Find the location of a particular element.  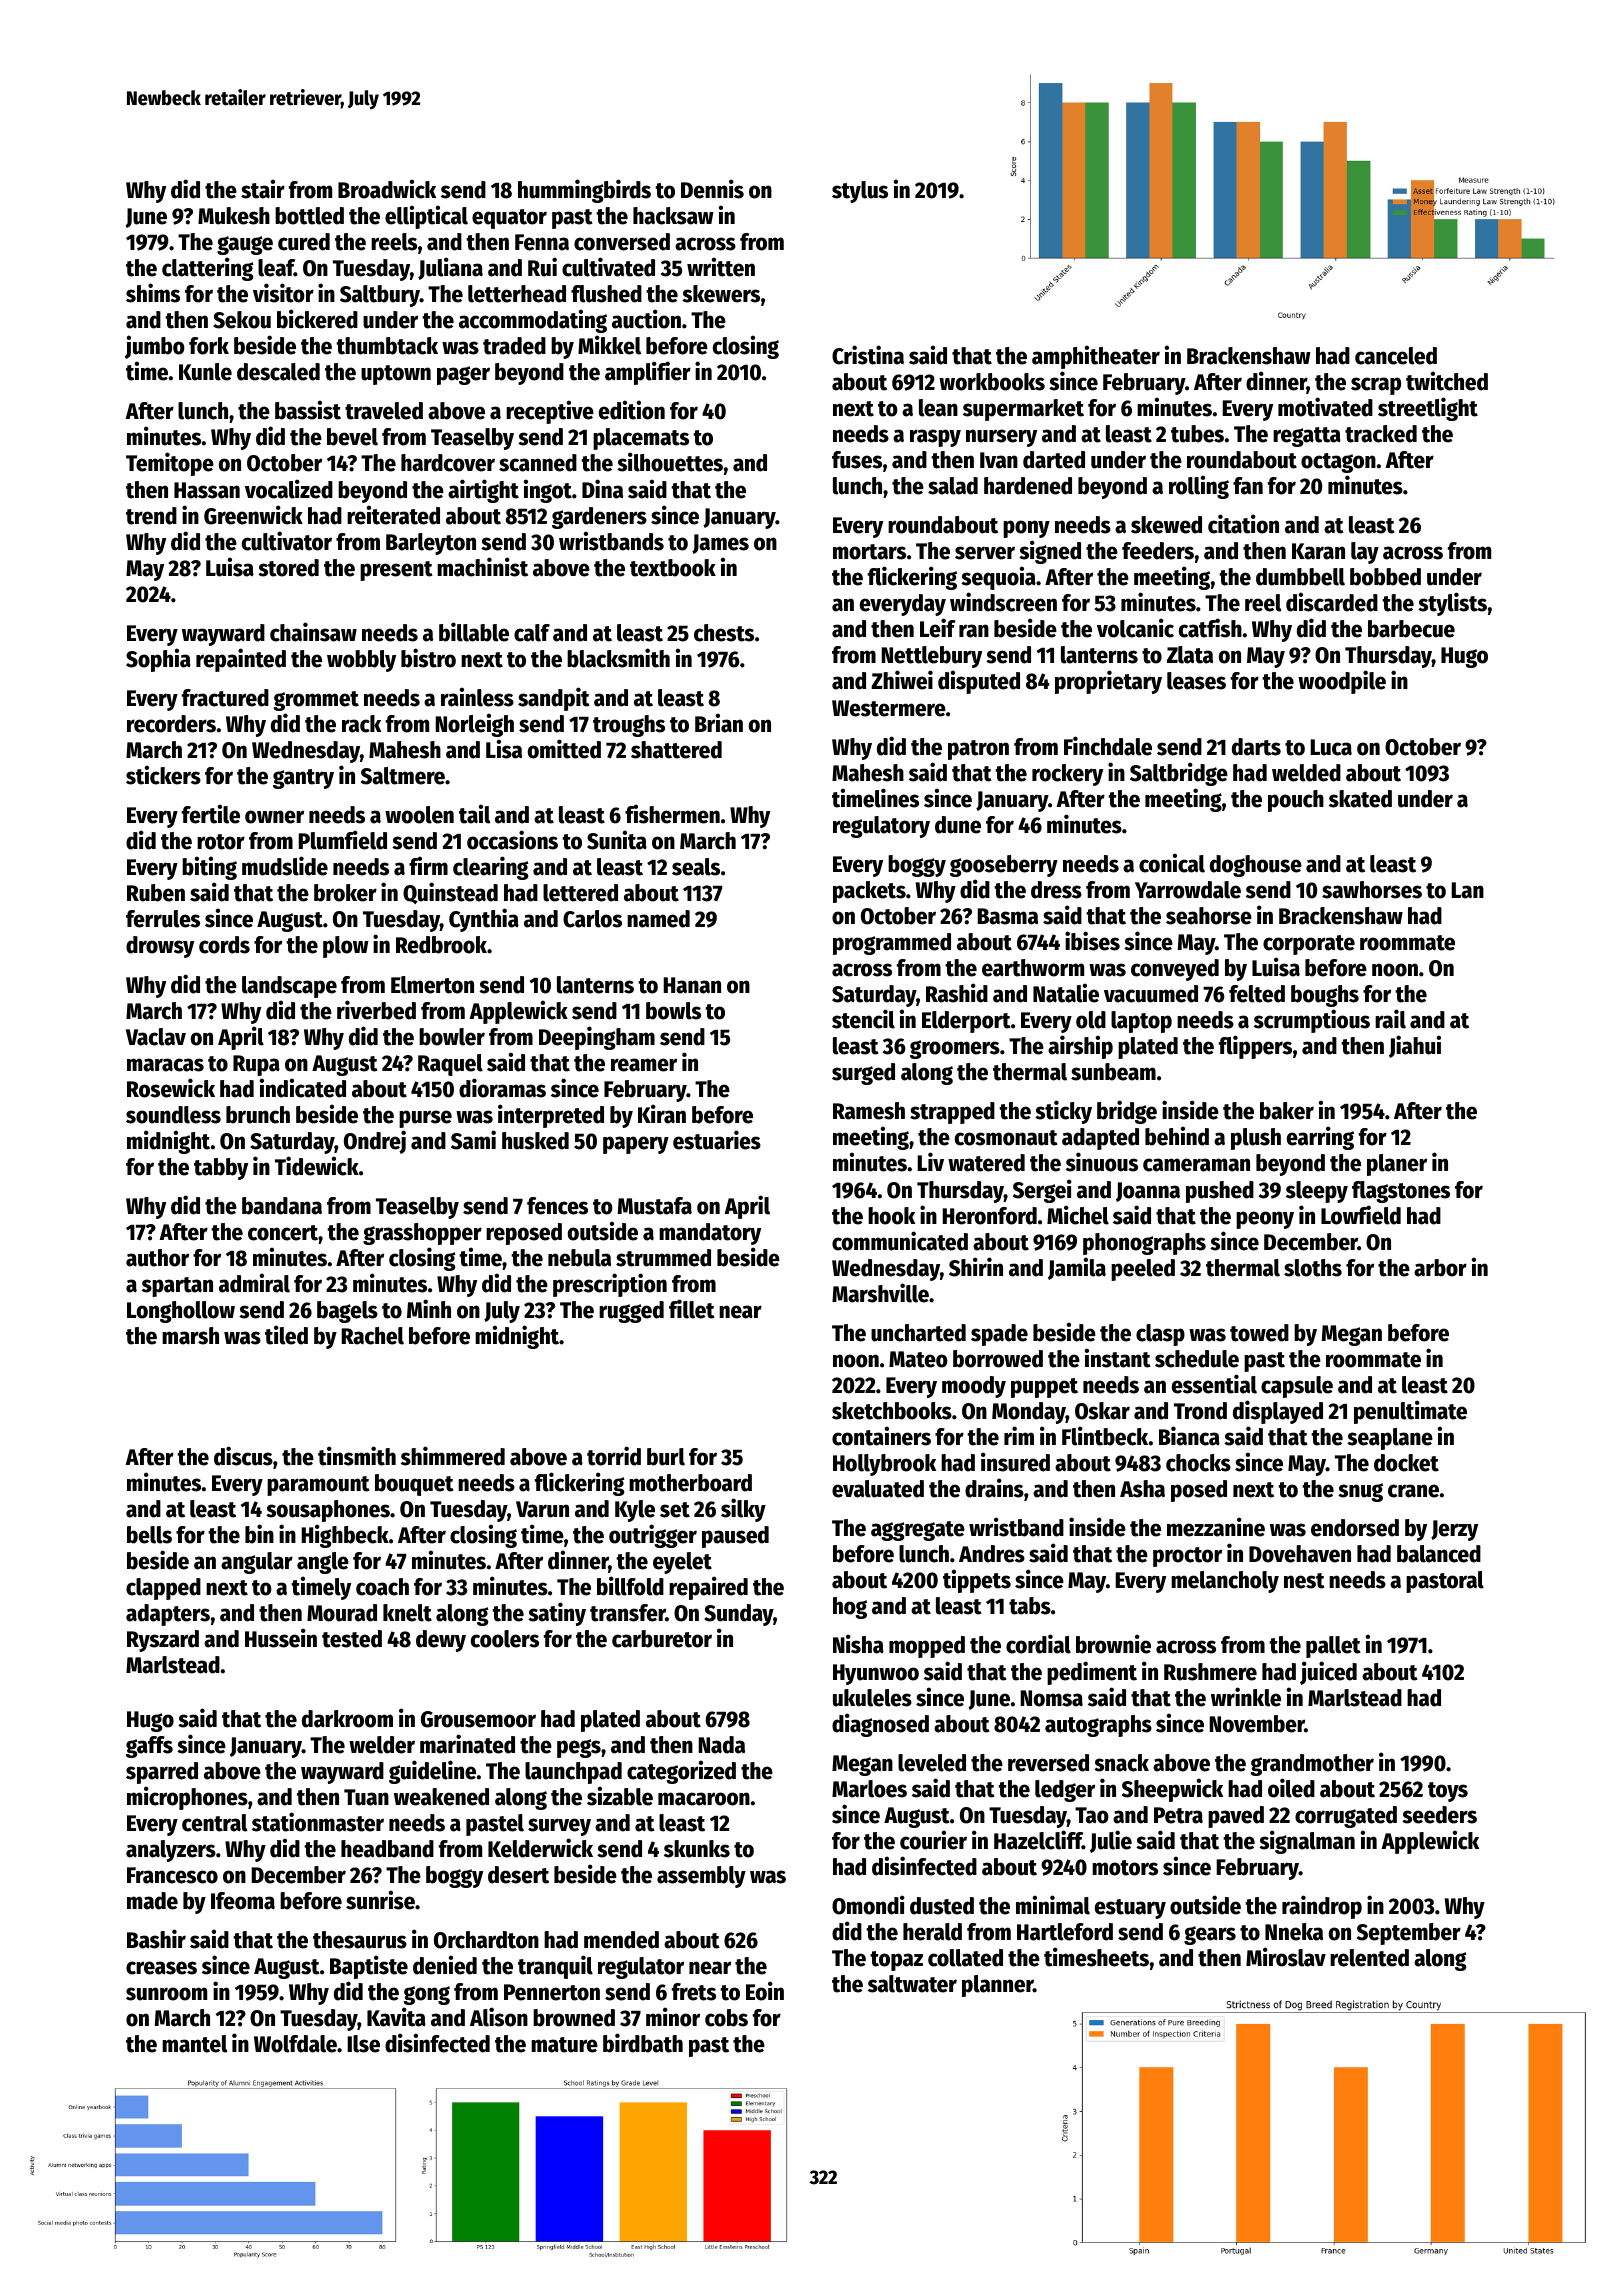

canceled is located at coordinates (1396, 356).
